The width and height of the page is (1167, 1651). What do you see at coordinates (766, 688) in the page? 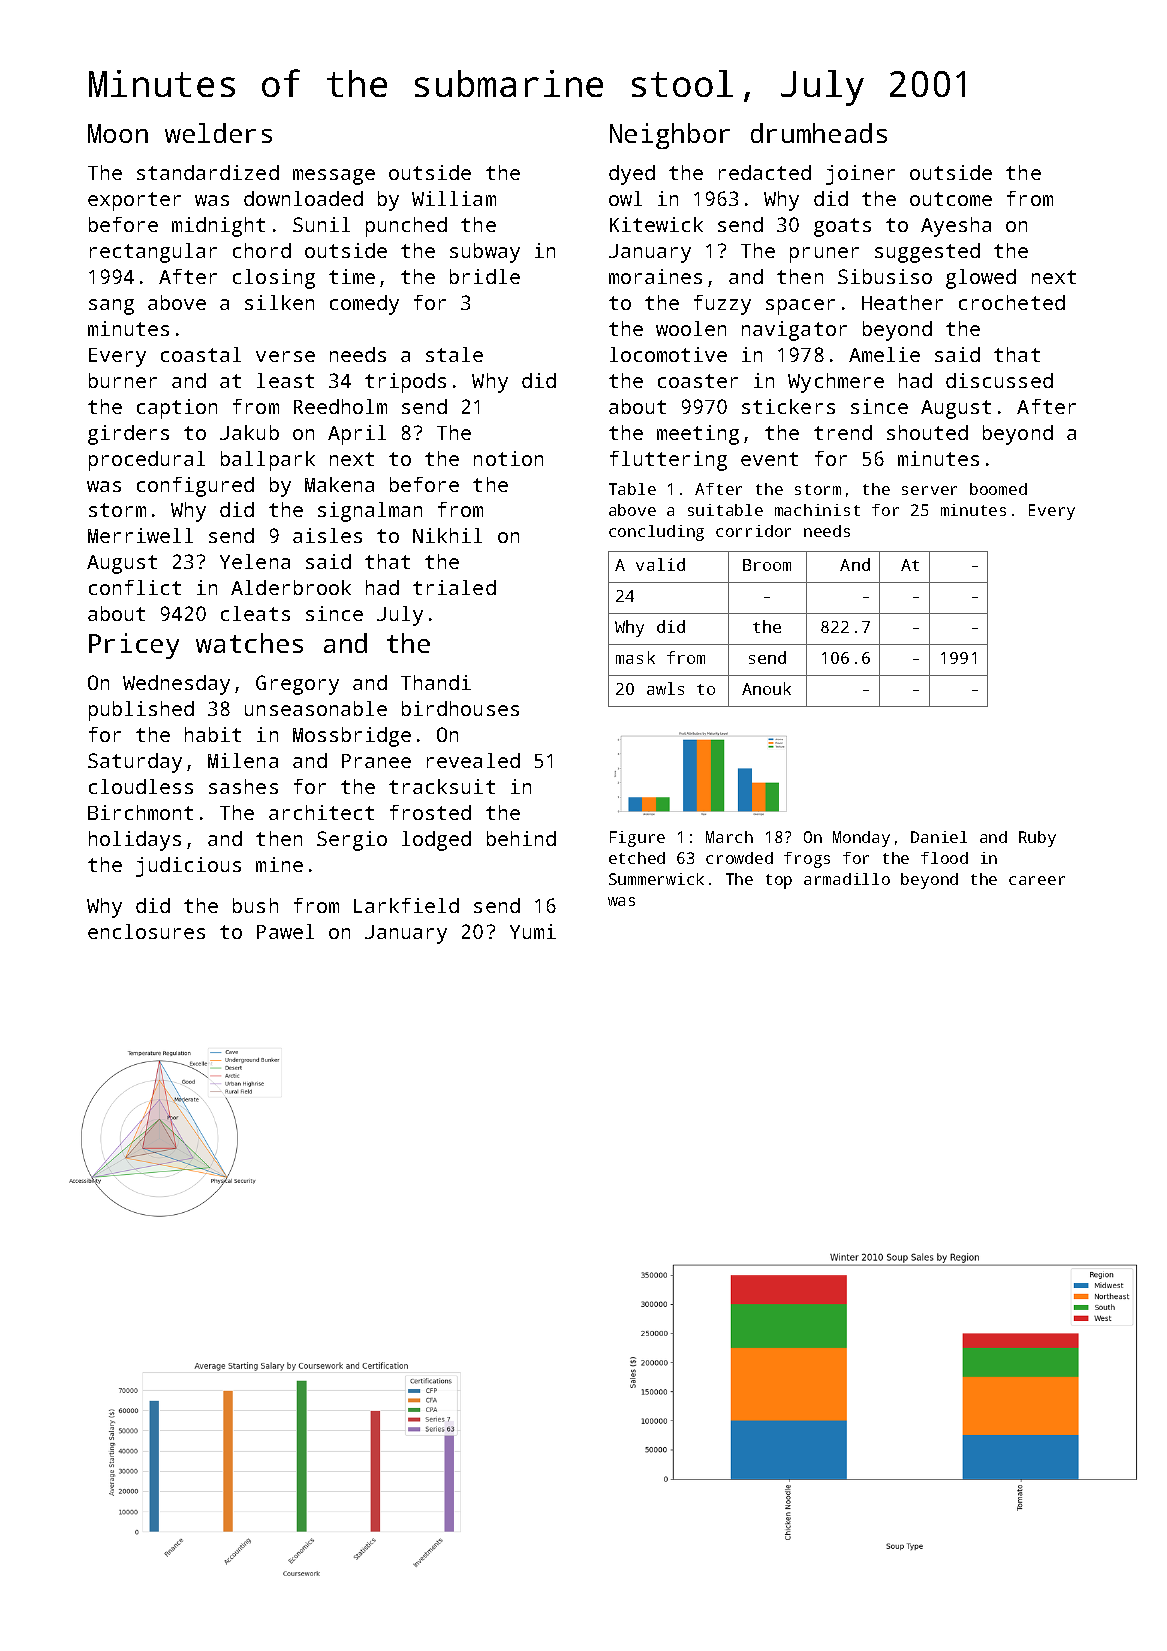
I see `Anouk` at bounding box center [766, 688].
